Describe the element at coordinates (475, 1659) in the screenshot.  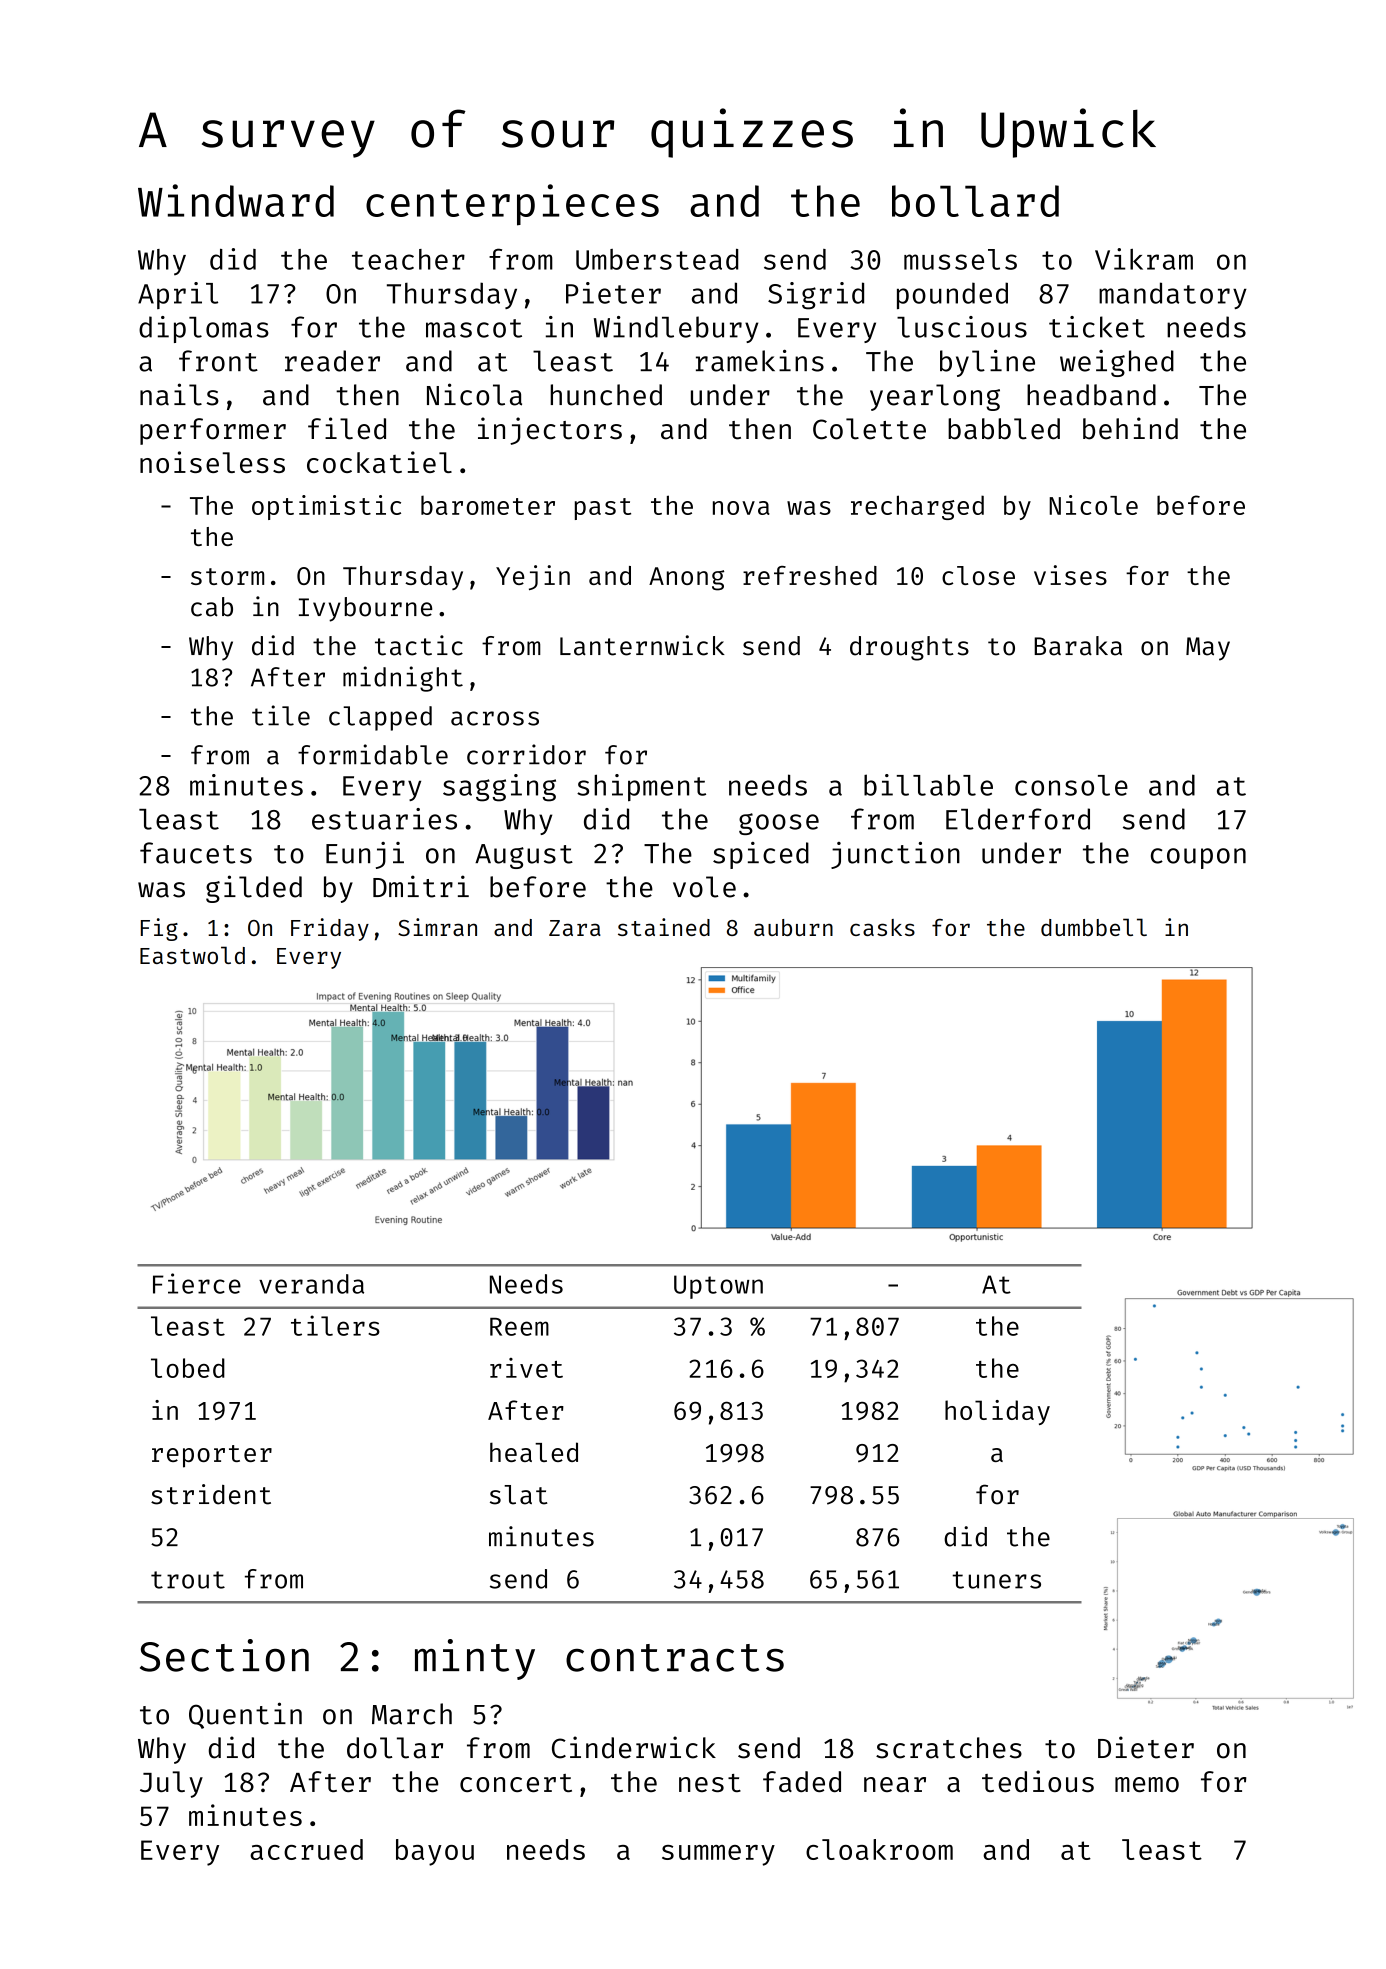
I see `minty` at that location.
